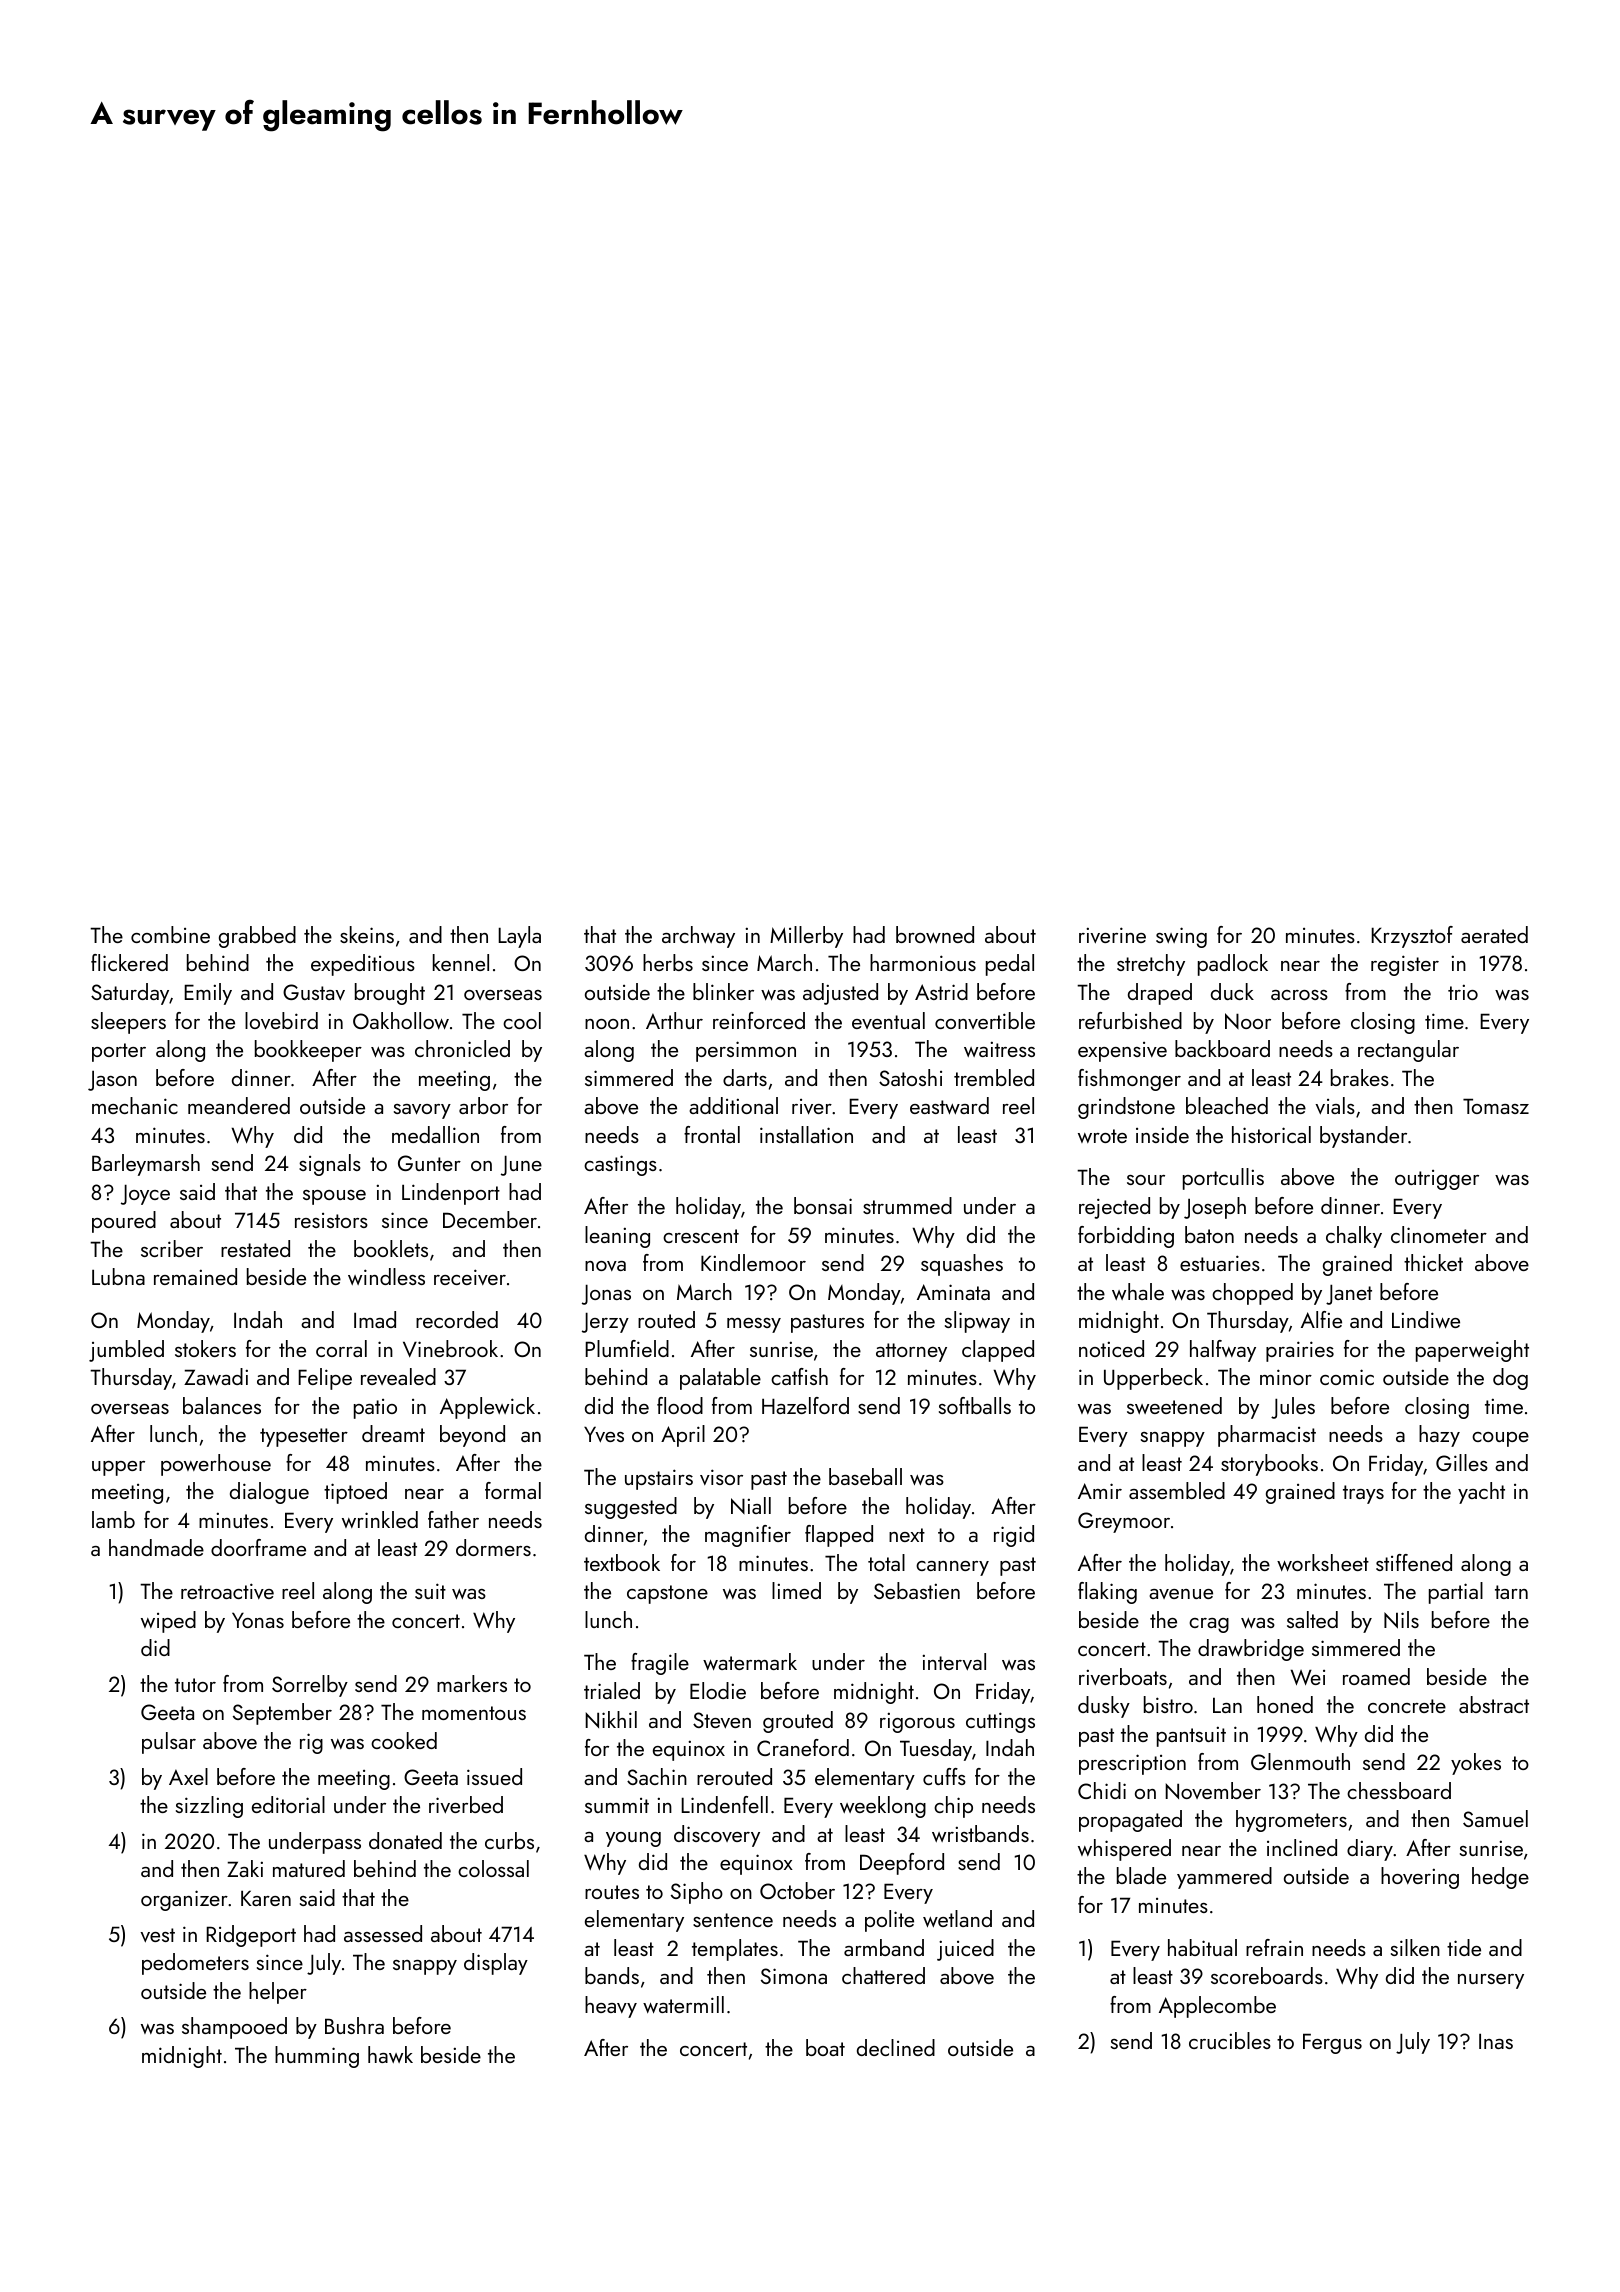 This screenshot has width=1620, height=2292. What do you see at coordinates (317, 2057) in the screenshot?
I see `humming` at bounding box center [317, 2057].
